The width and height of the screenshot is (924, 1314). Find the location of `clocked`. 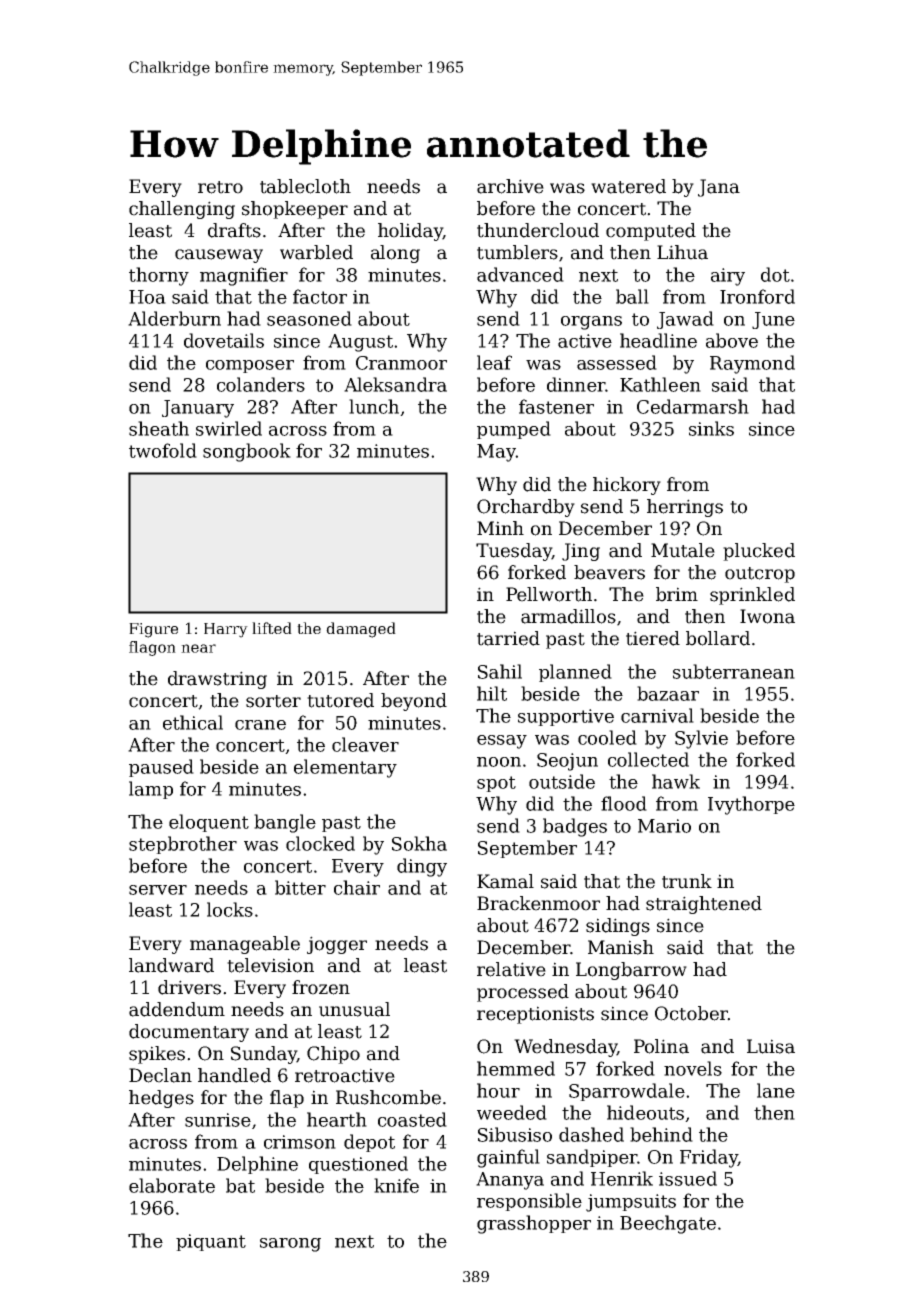

clocked is located at coordinates (320, 843).
